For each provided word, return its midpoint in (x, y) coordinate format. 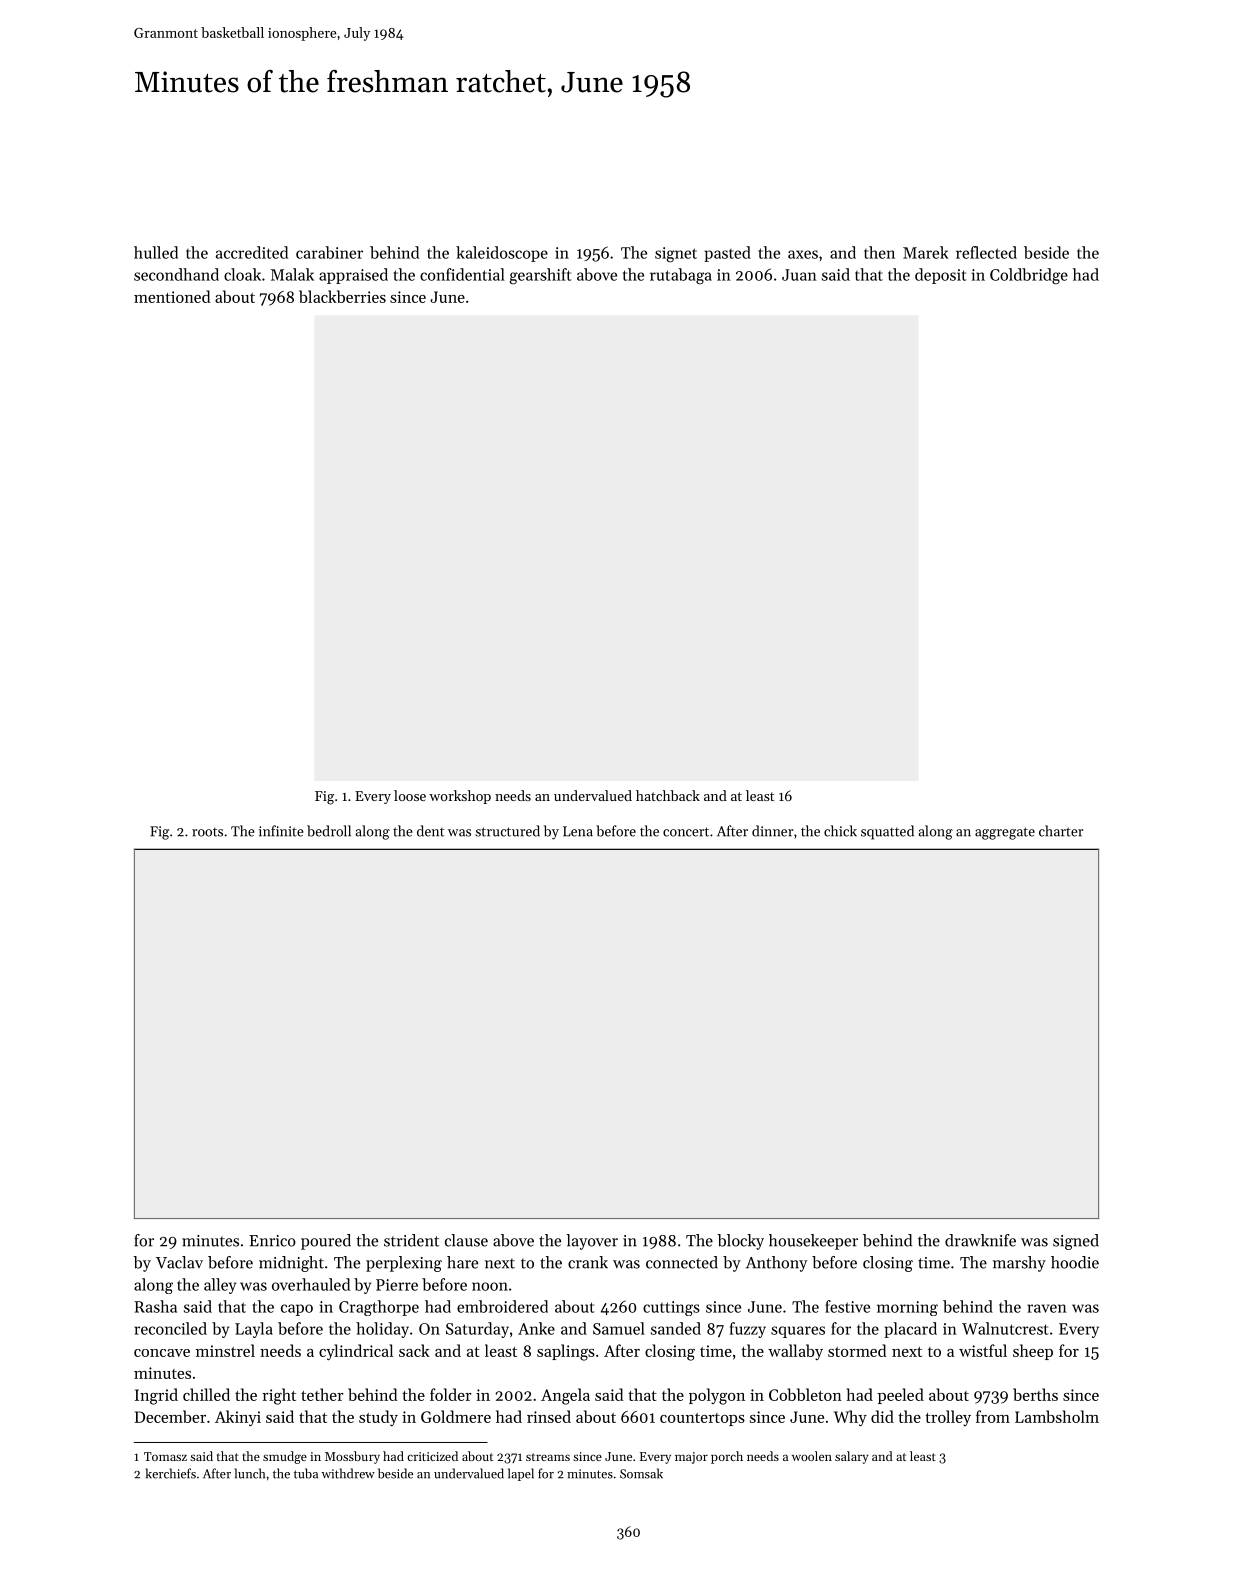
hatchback (668, 795)
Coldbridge (1029, 276)
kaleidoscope (502, 254)
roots (207, 832)
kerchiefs (170, 1473)
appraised (353, 276)
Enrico (272, 1241)
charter (1061, 831)
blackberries (342, 296)
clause (466, 1240)
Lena (578, 831)
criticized (432, 1456)
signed (1076, 1242)
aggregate (1005, 833)
